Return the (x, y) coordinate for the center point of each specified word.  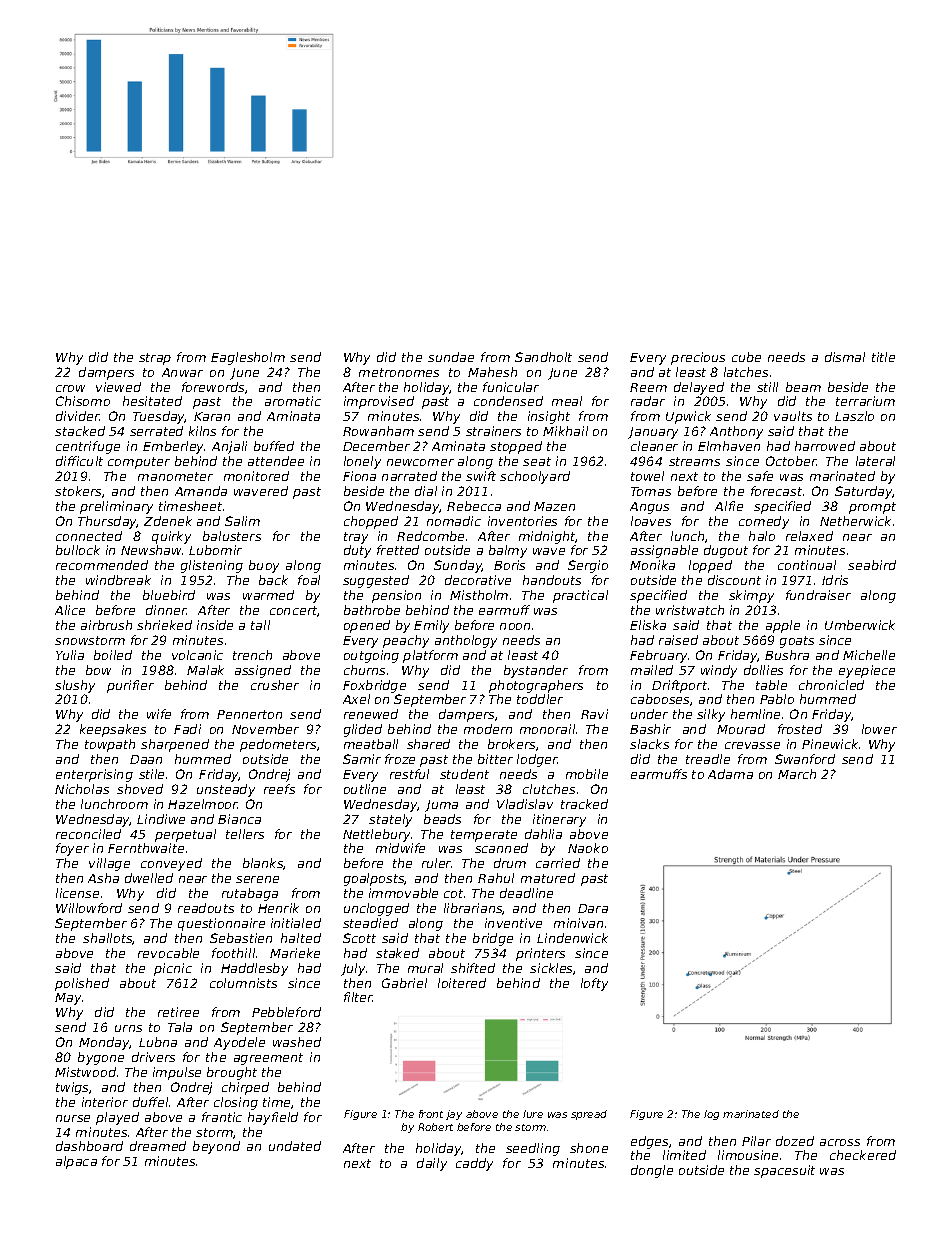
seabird (872, 565)
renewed (371, 714)
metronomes (399, 372)
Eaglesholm (248, 358)
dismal (845, 357)
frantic (222, 1117)
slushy (75, 686)
